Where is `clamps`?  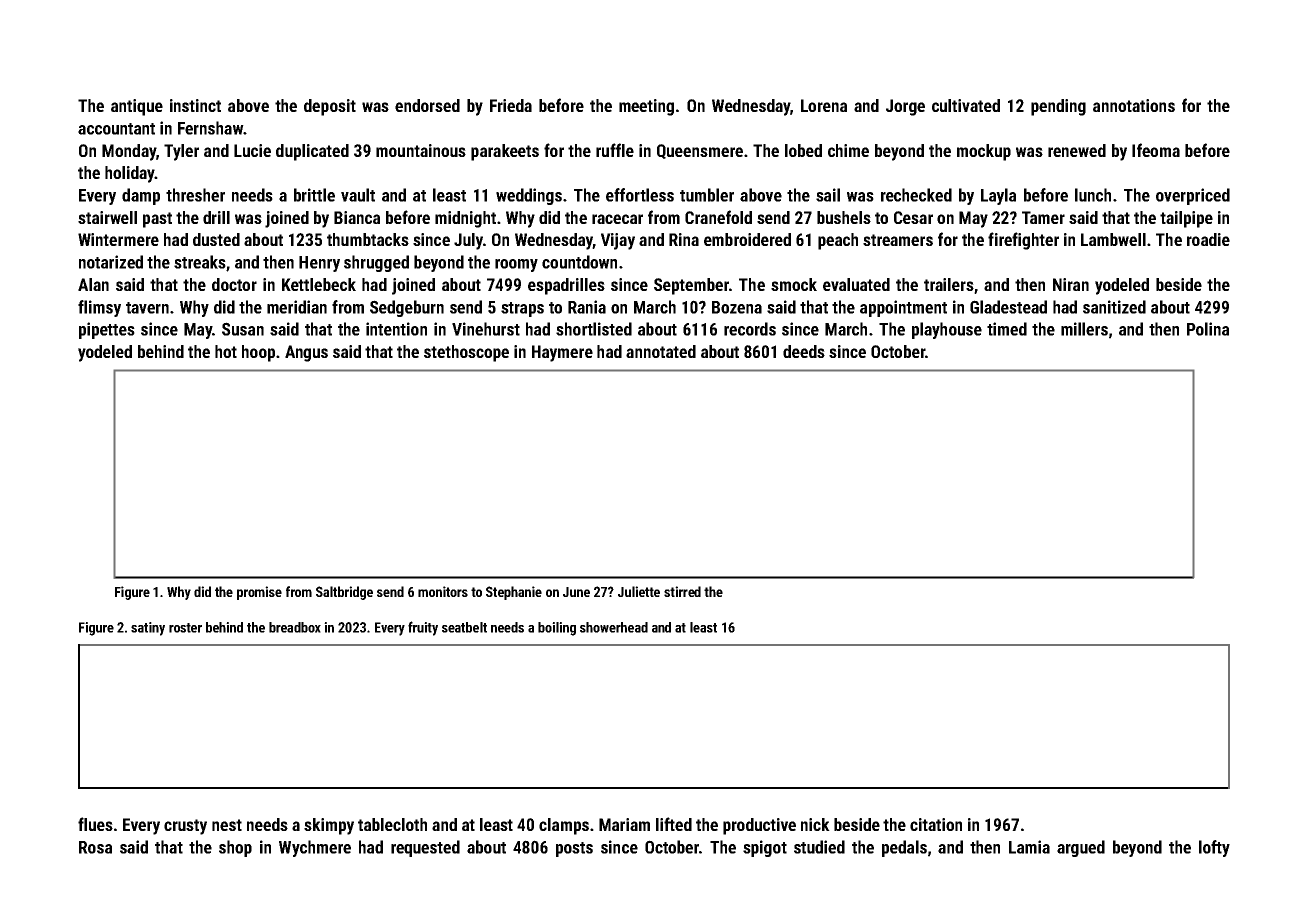 clamps is located at coordinates (564, 826).
